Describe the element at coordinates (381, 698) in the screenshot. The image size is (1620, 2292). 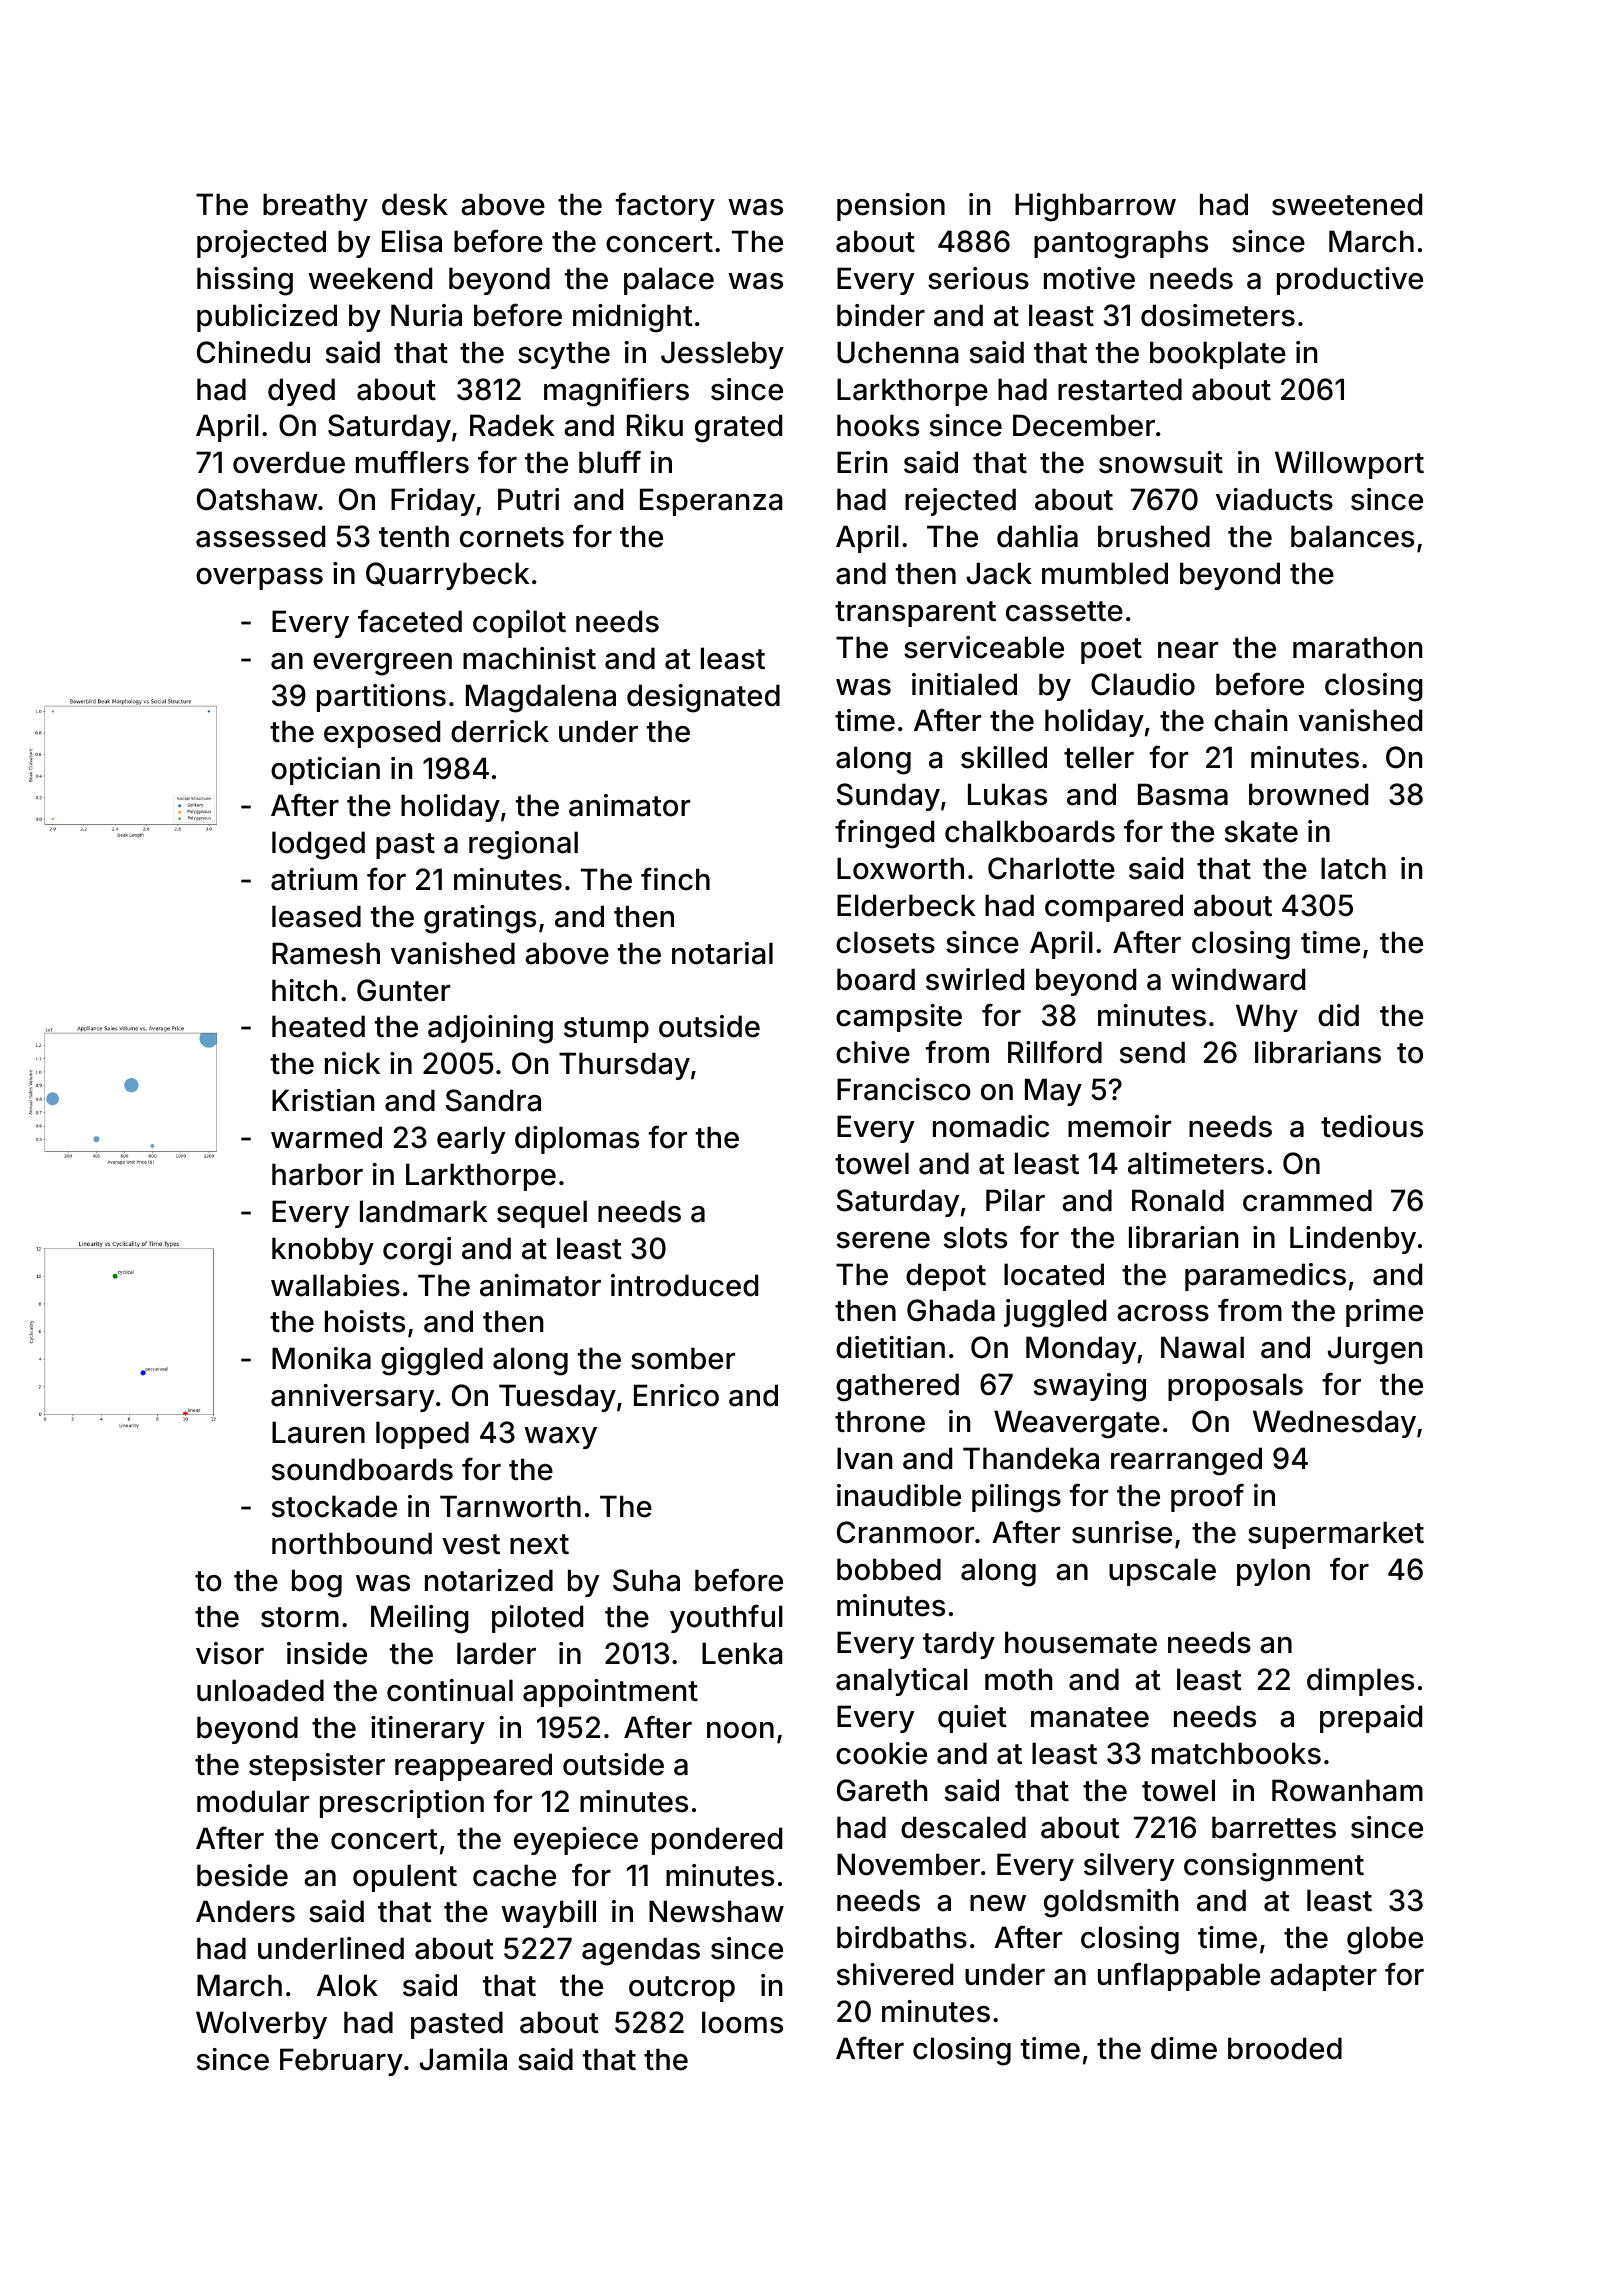
I see `partitions` at that location.
